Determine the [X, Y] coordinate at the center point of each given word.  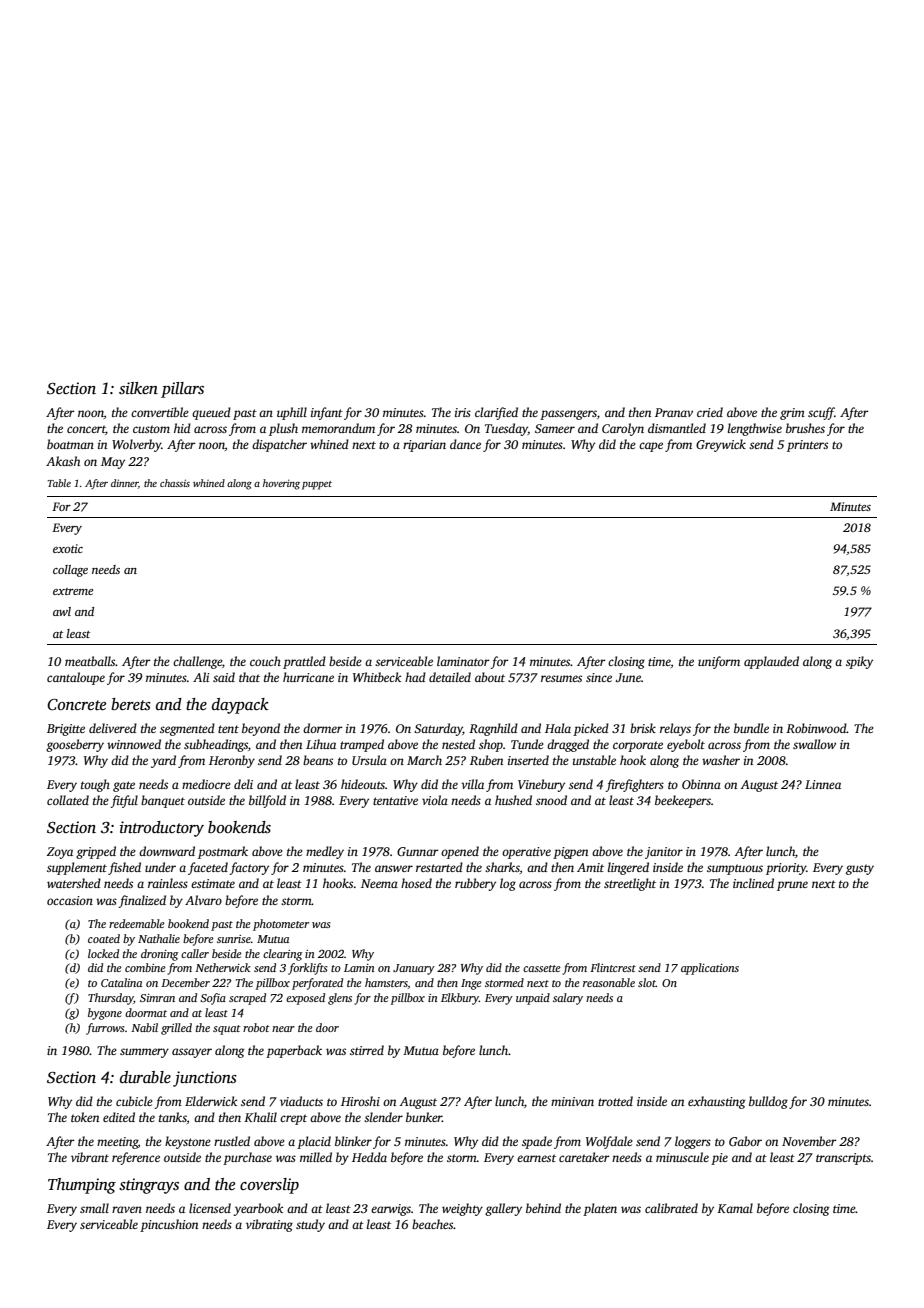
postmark [223, 852]
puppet [317, 485]
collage [70, 571]
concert [86, 430]
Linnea [823, 784]
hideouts [363, 784]
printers [807, 446]
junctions [205, 1079]
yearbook [258, 1209]
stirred [367, 1050]
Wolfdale [609, 1142]
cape [651, 447]
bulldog [768, 1102]
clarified [496, 413]
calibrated [671, 1208]
